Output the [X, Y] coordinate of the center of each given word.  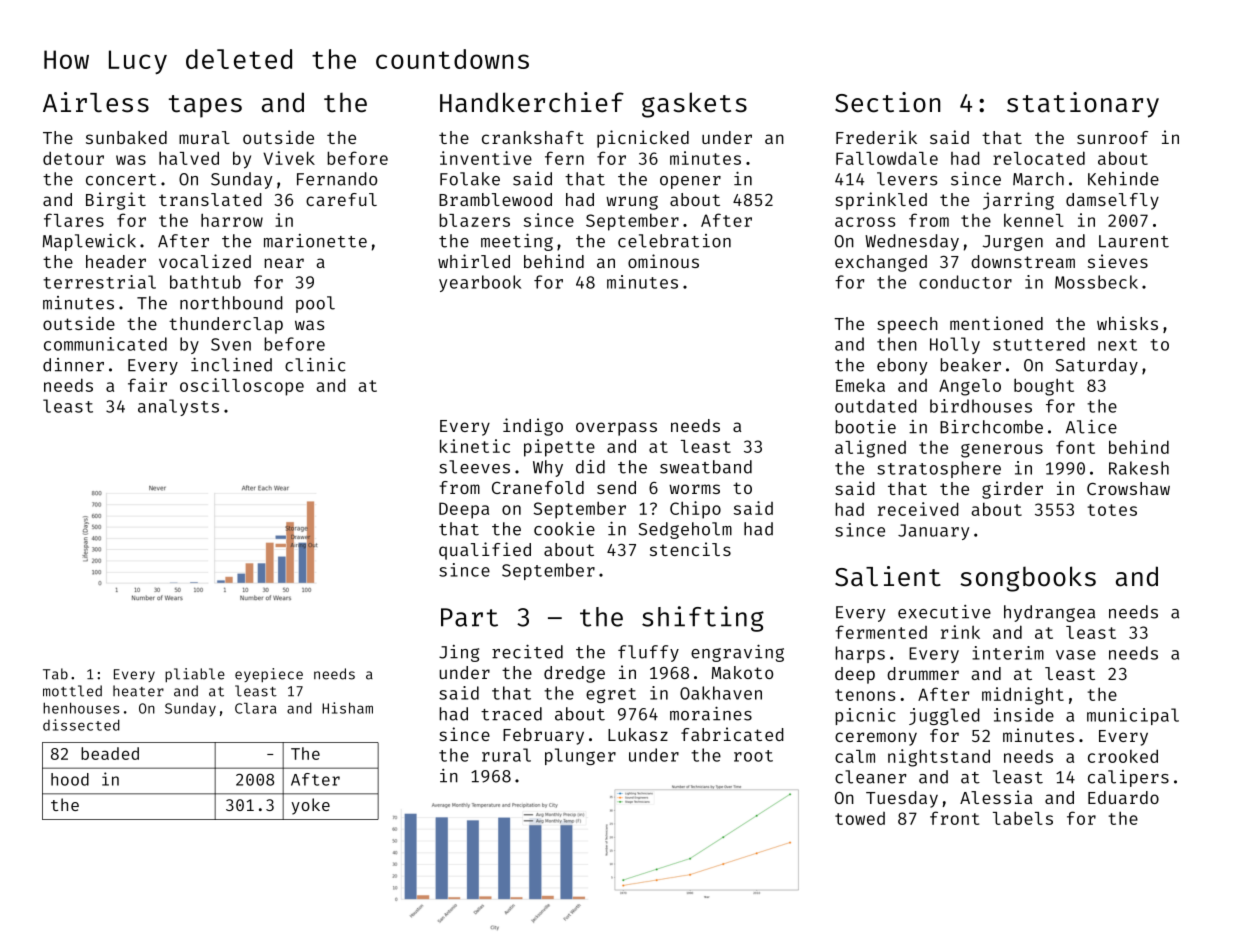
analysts [178, 407]
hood [70, 779]
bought [1044, 387]
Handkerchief [532, 102]
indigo [533, 427]
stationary [1083, 105]
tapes [205, 106]
